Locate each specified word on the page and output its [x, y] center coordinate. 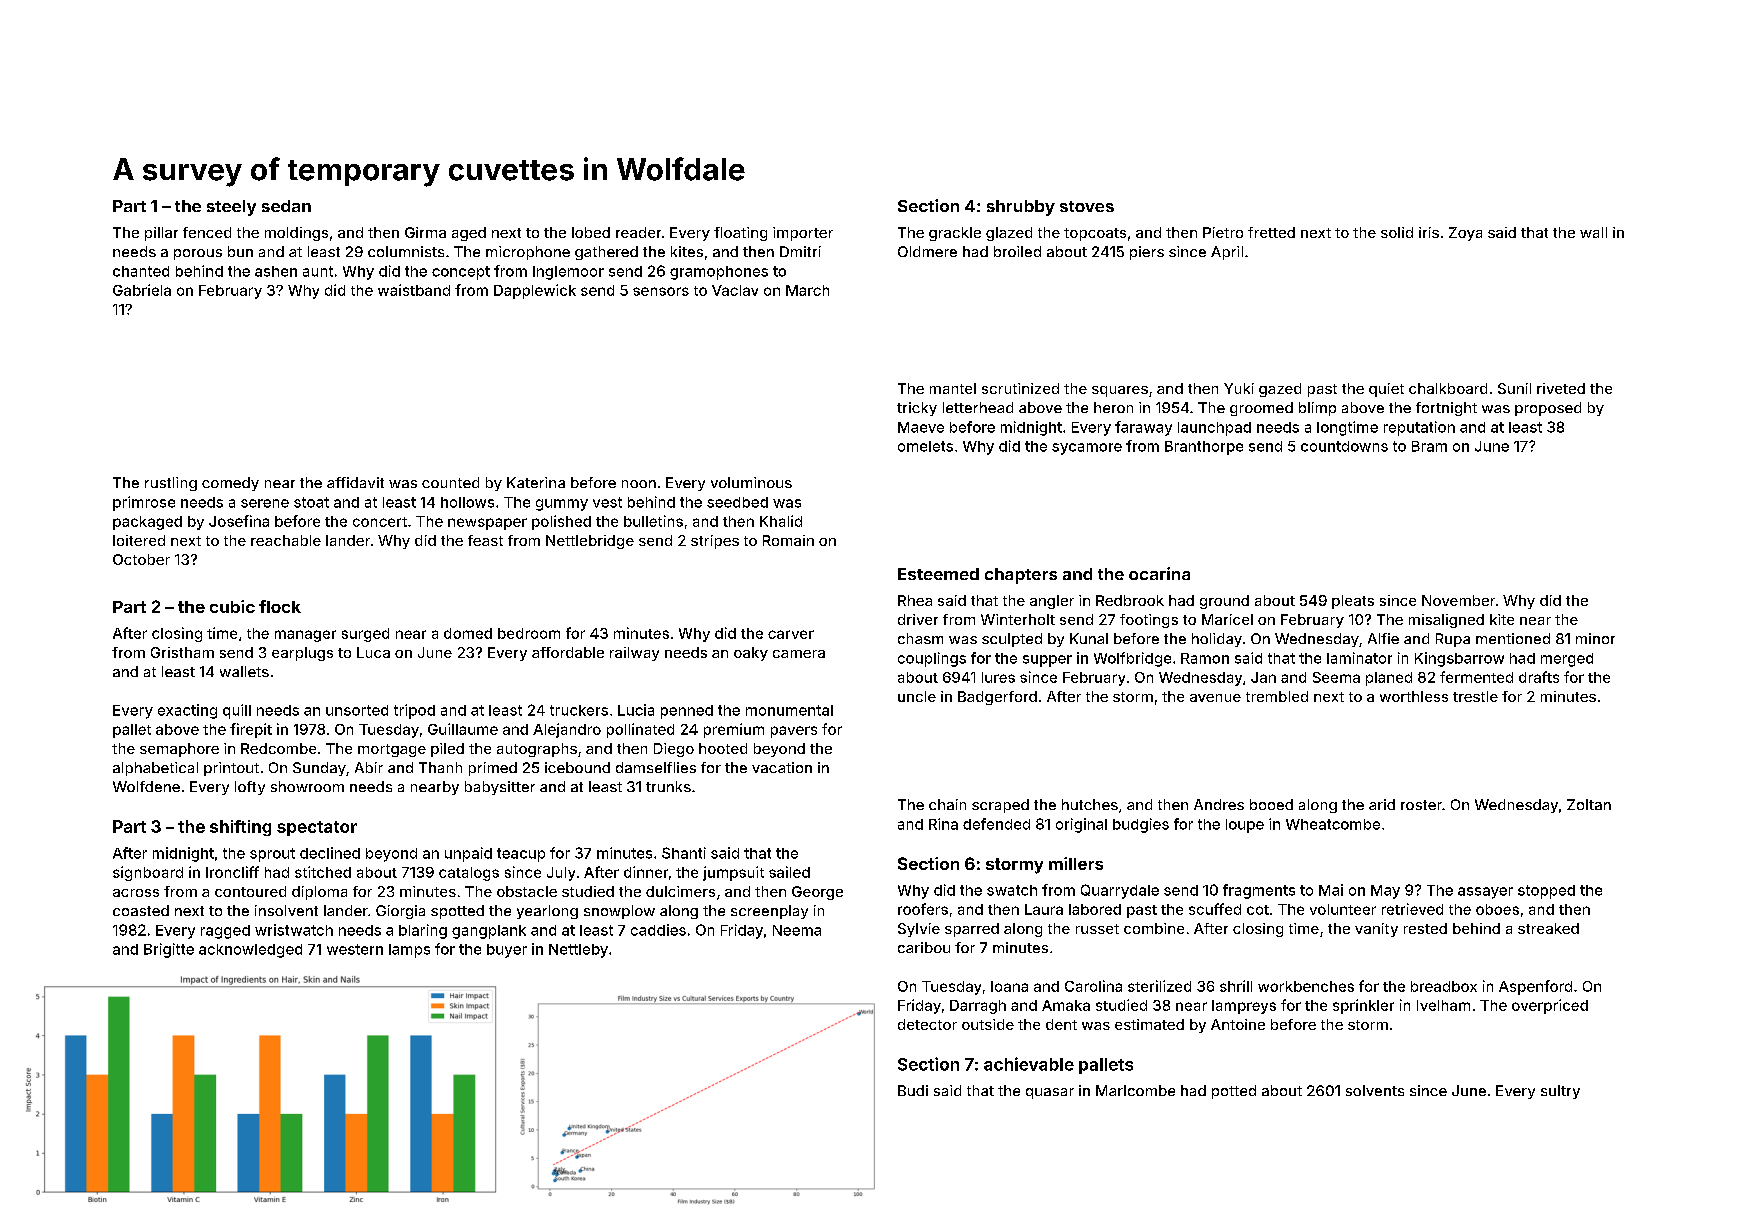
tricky [917, 409]
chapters [1021, 576]
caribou [924, 947]
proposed [1548, 409]
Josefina [239, 521]
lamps [409, 951]
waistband [414, 290]
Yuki [1239, 388]
